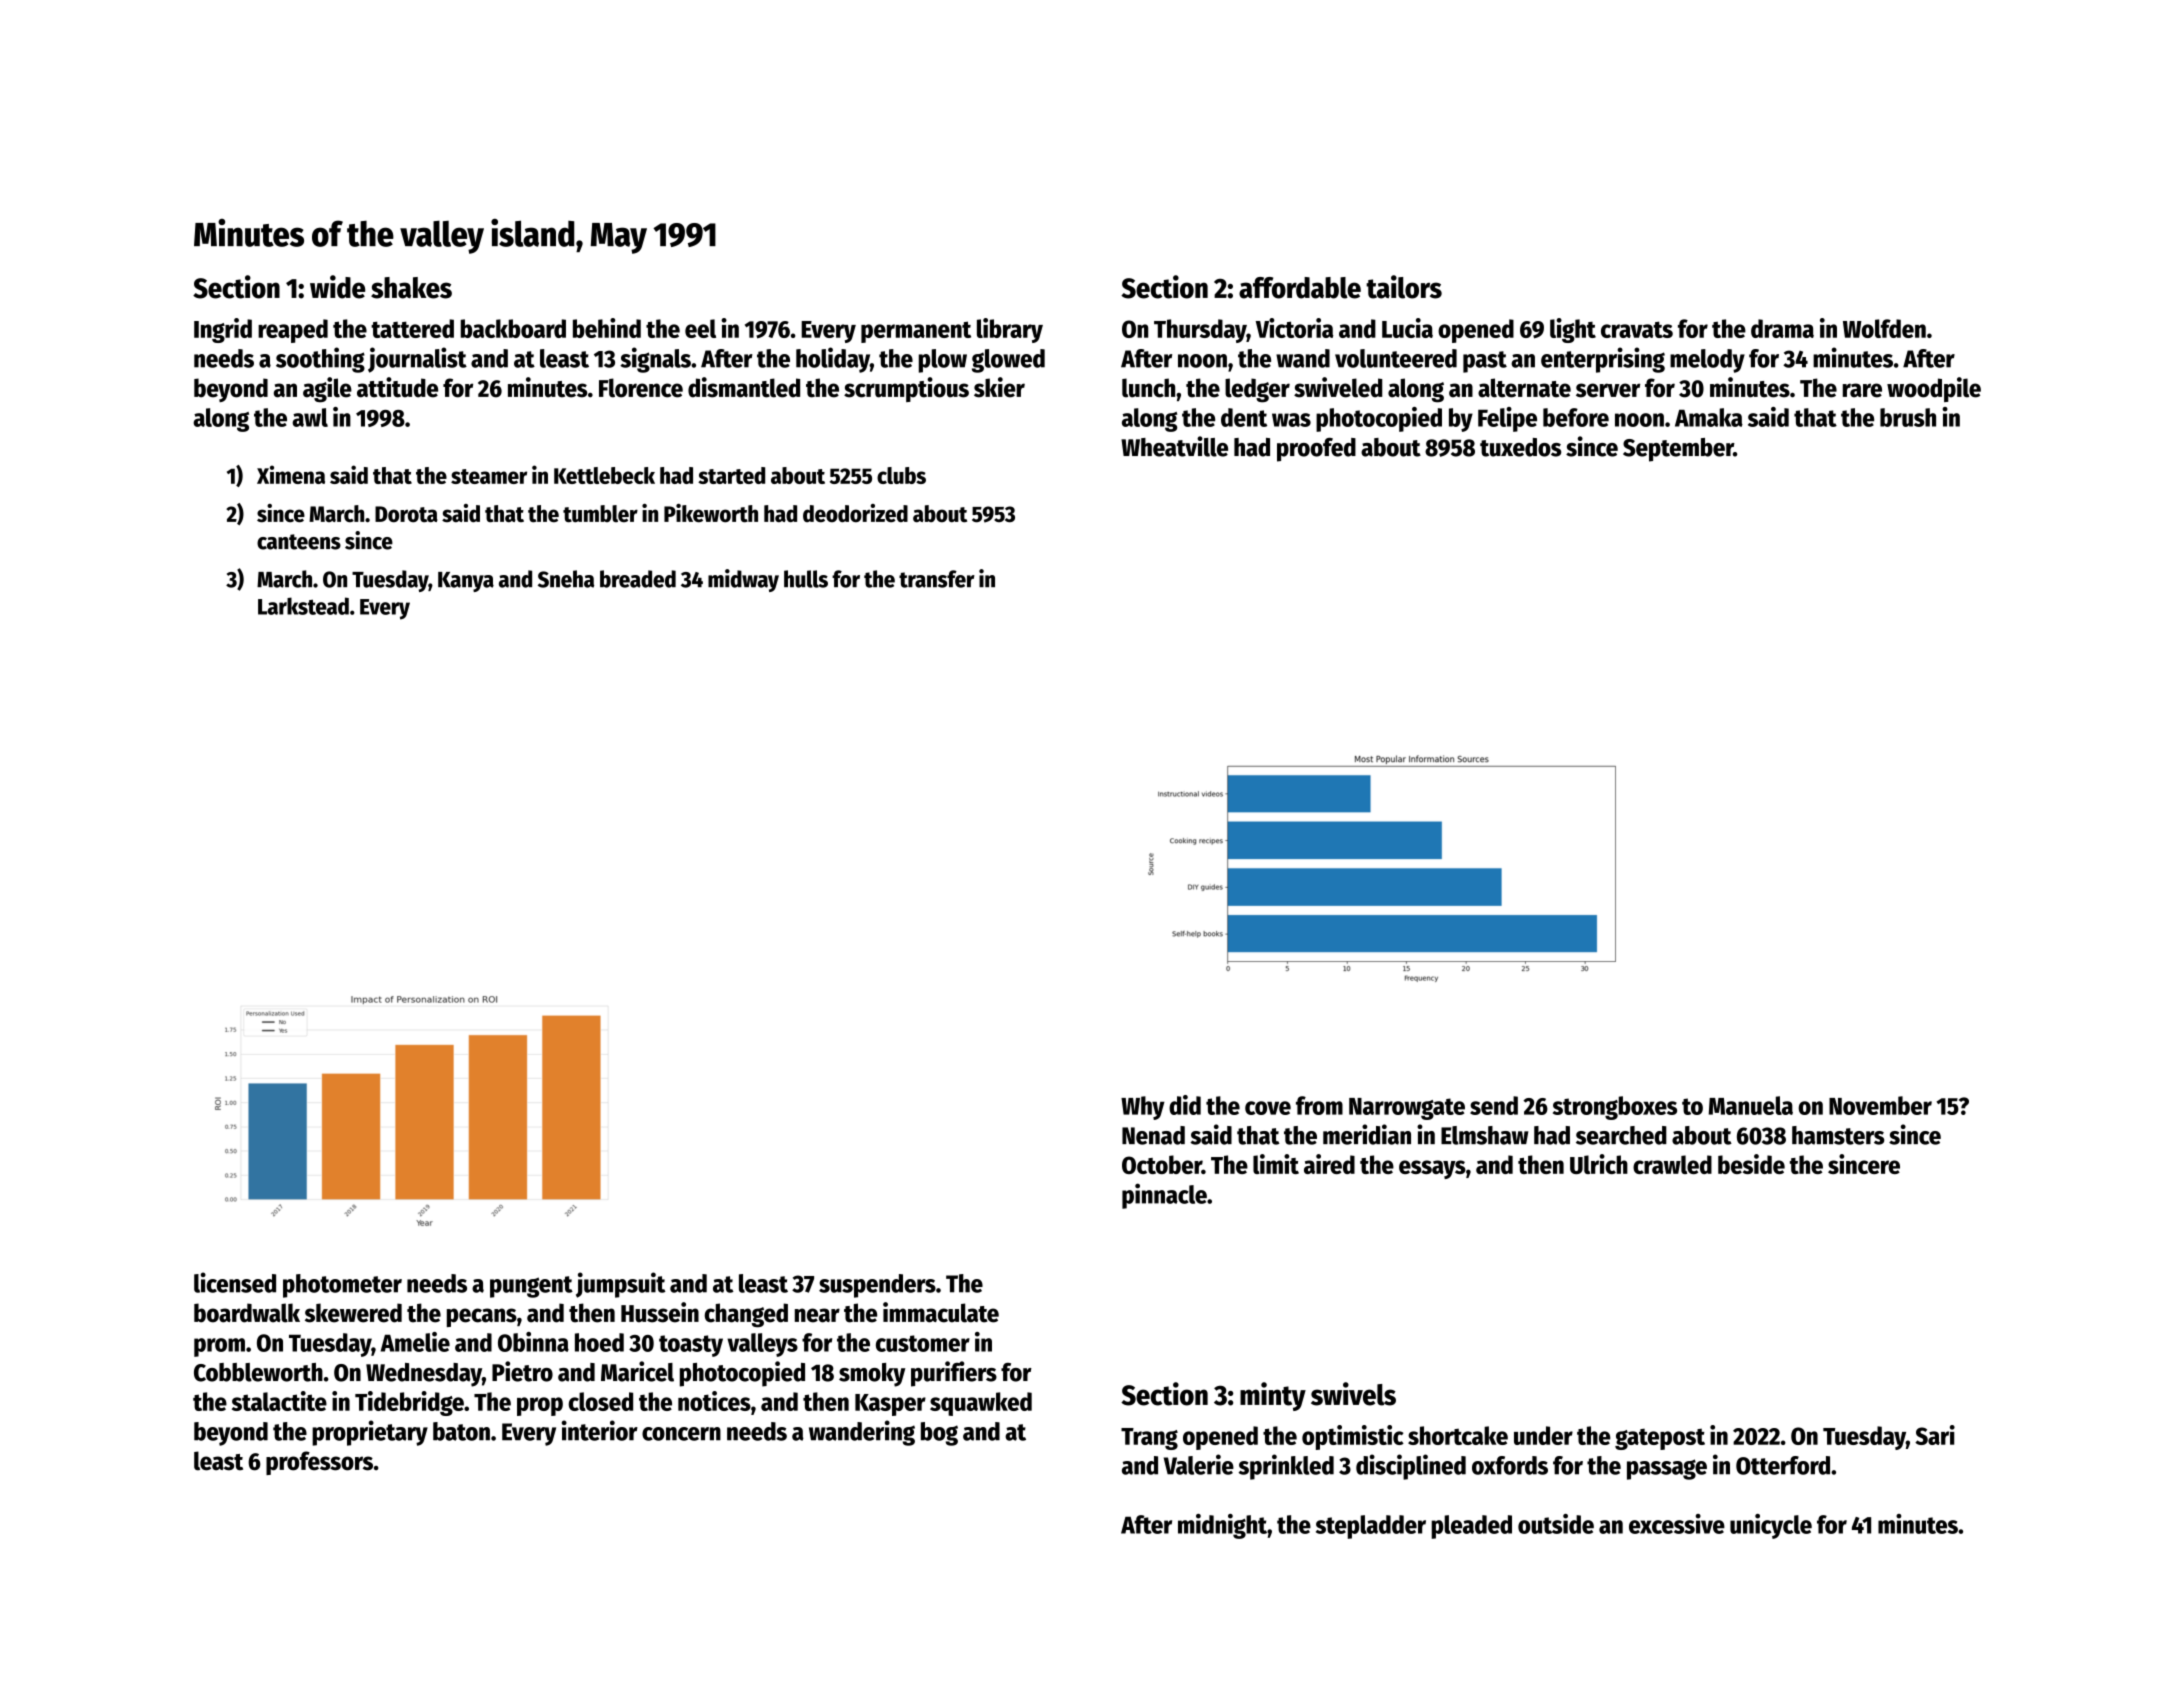  What do you see at coordinates (235, 1282) in the image?
I see `licensed` at bounding box center [235, 1282].
